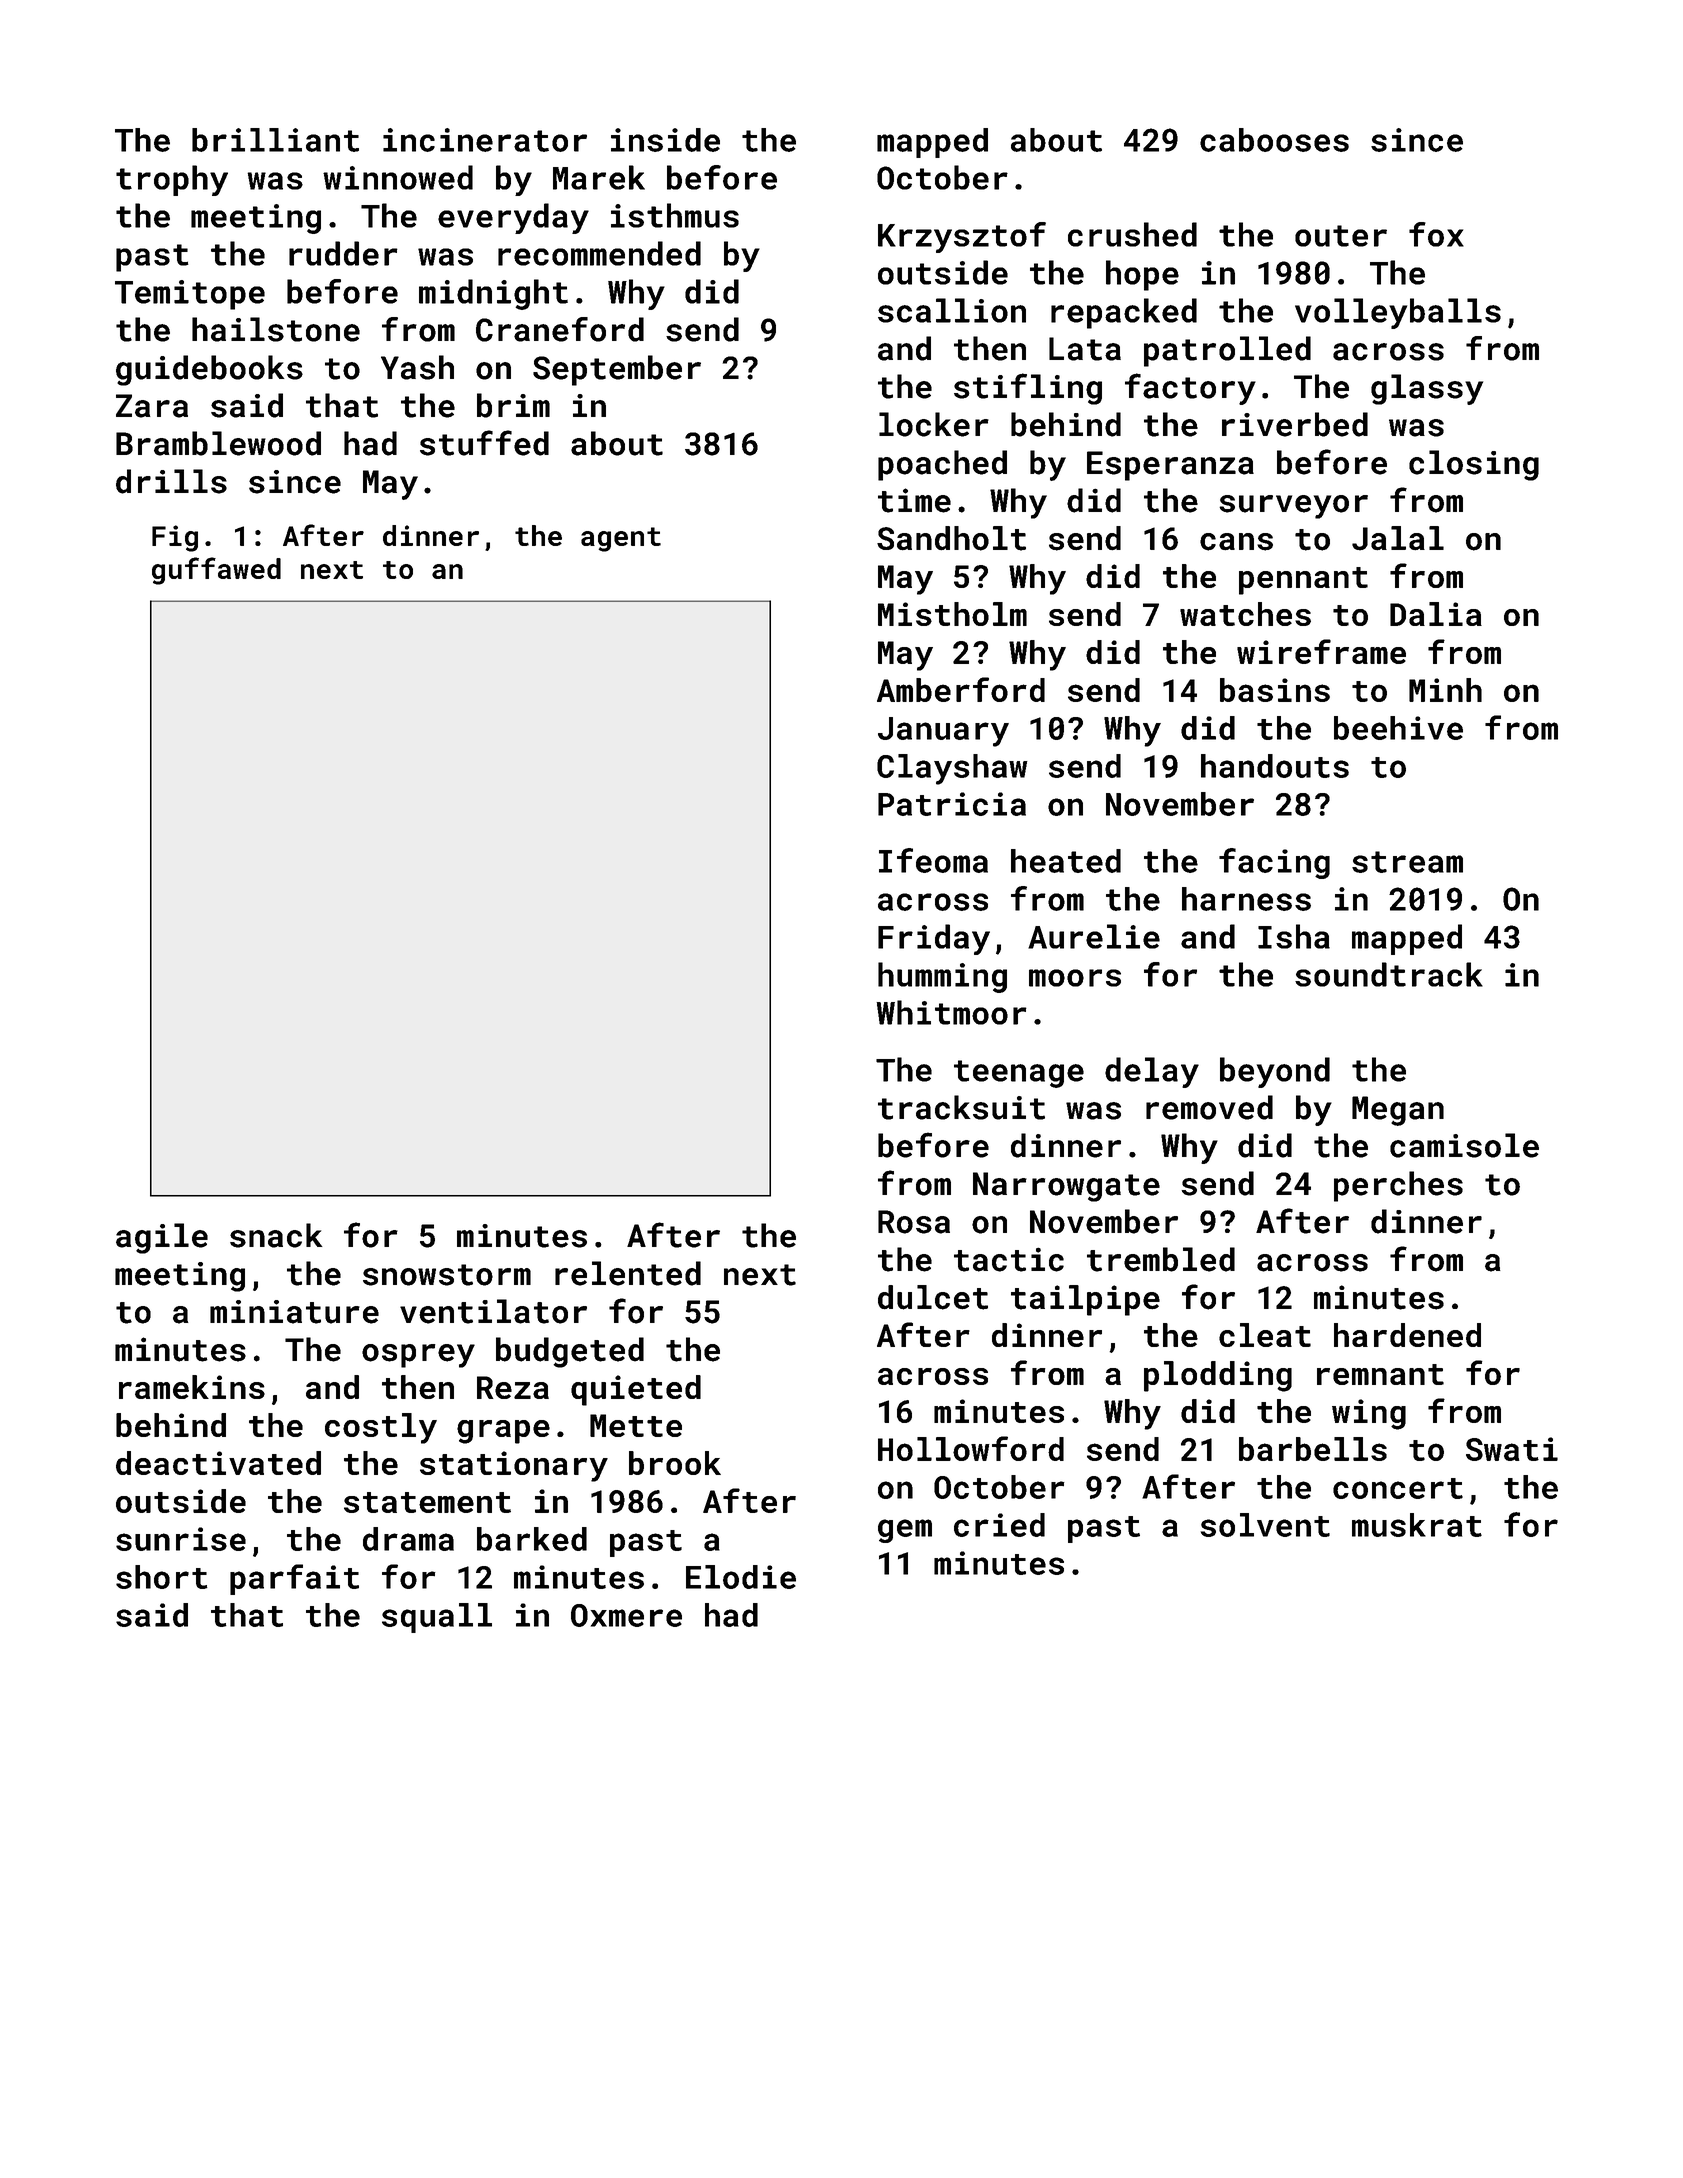 The image size is (1683, 2178). Describe the element at coordinates (190, 295) in the screenshot. I see `Temitope` at that location.
